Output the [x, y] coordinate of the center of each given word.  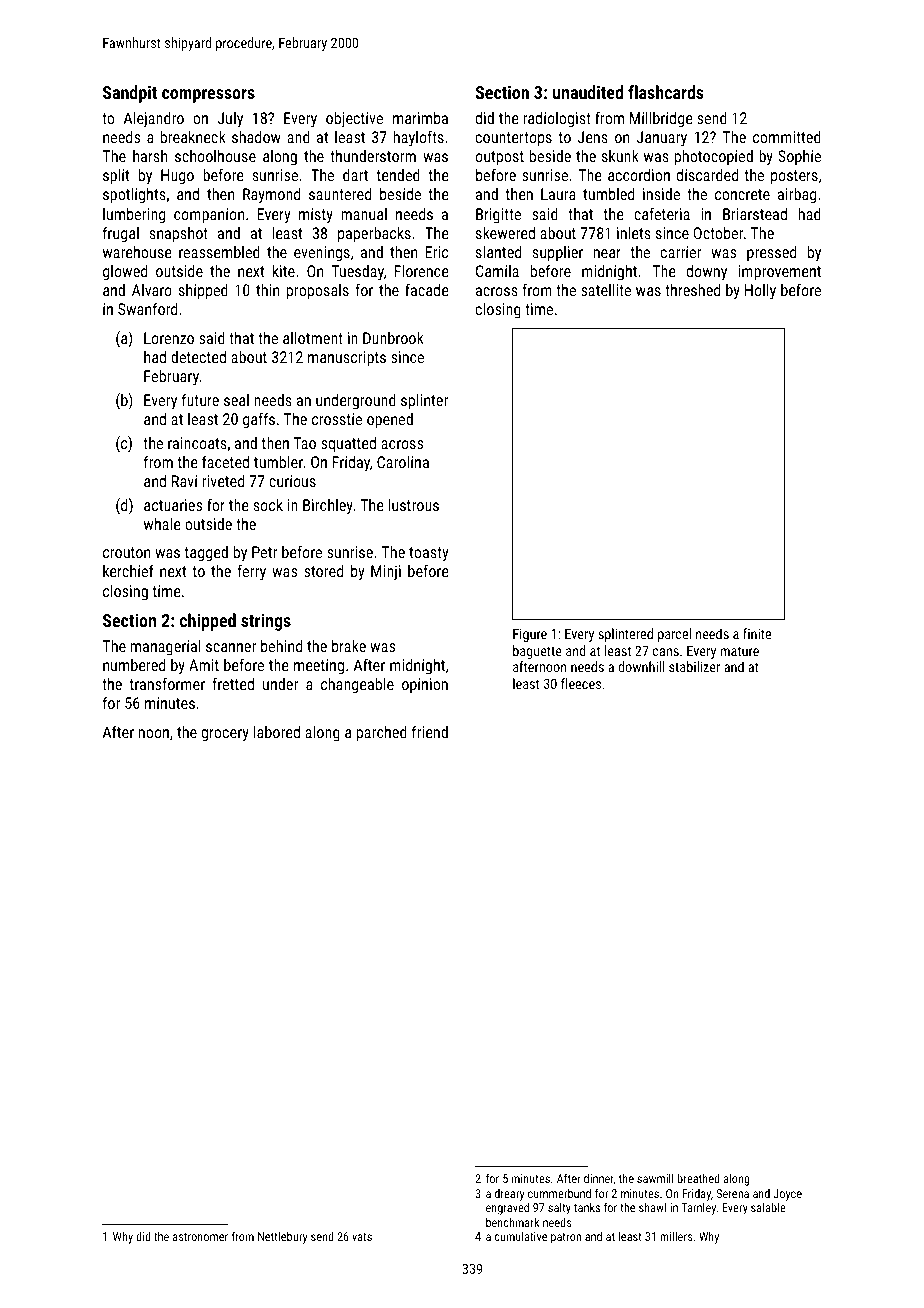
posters [794, 177]
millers [676, 1236]
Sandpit [130, 94]
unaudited [588, 92]
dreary [509, 1195]
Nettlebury [282, 1237]
